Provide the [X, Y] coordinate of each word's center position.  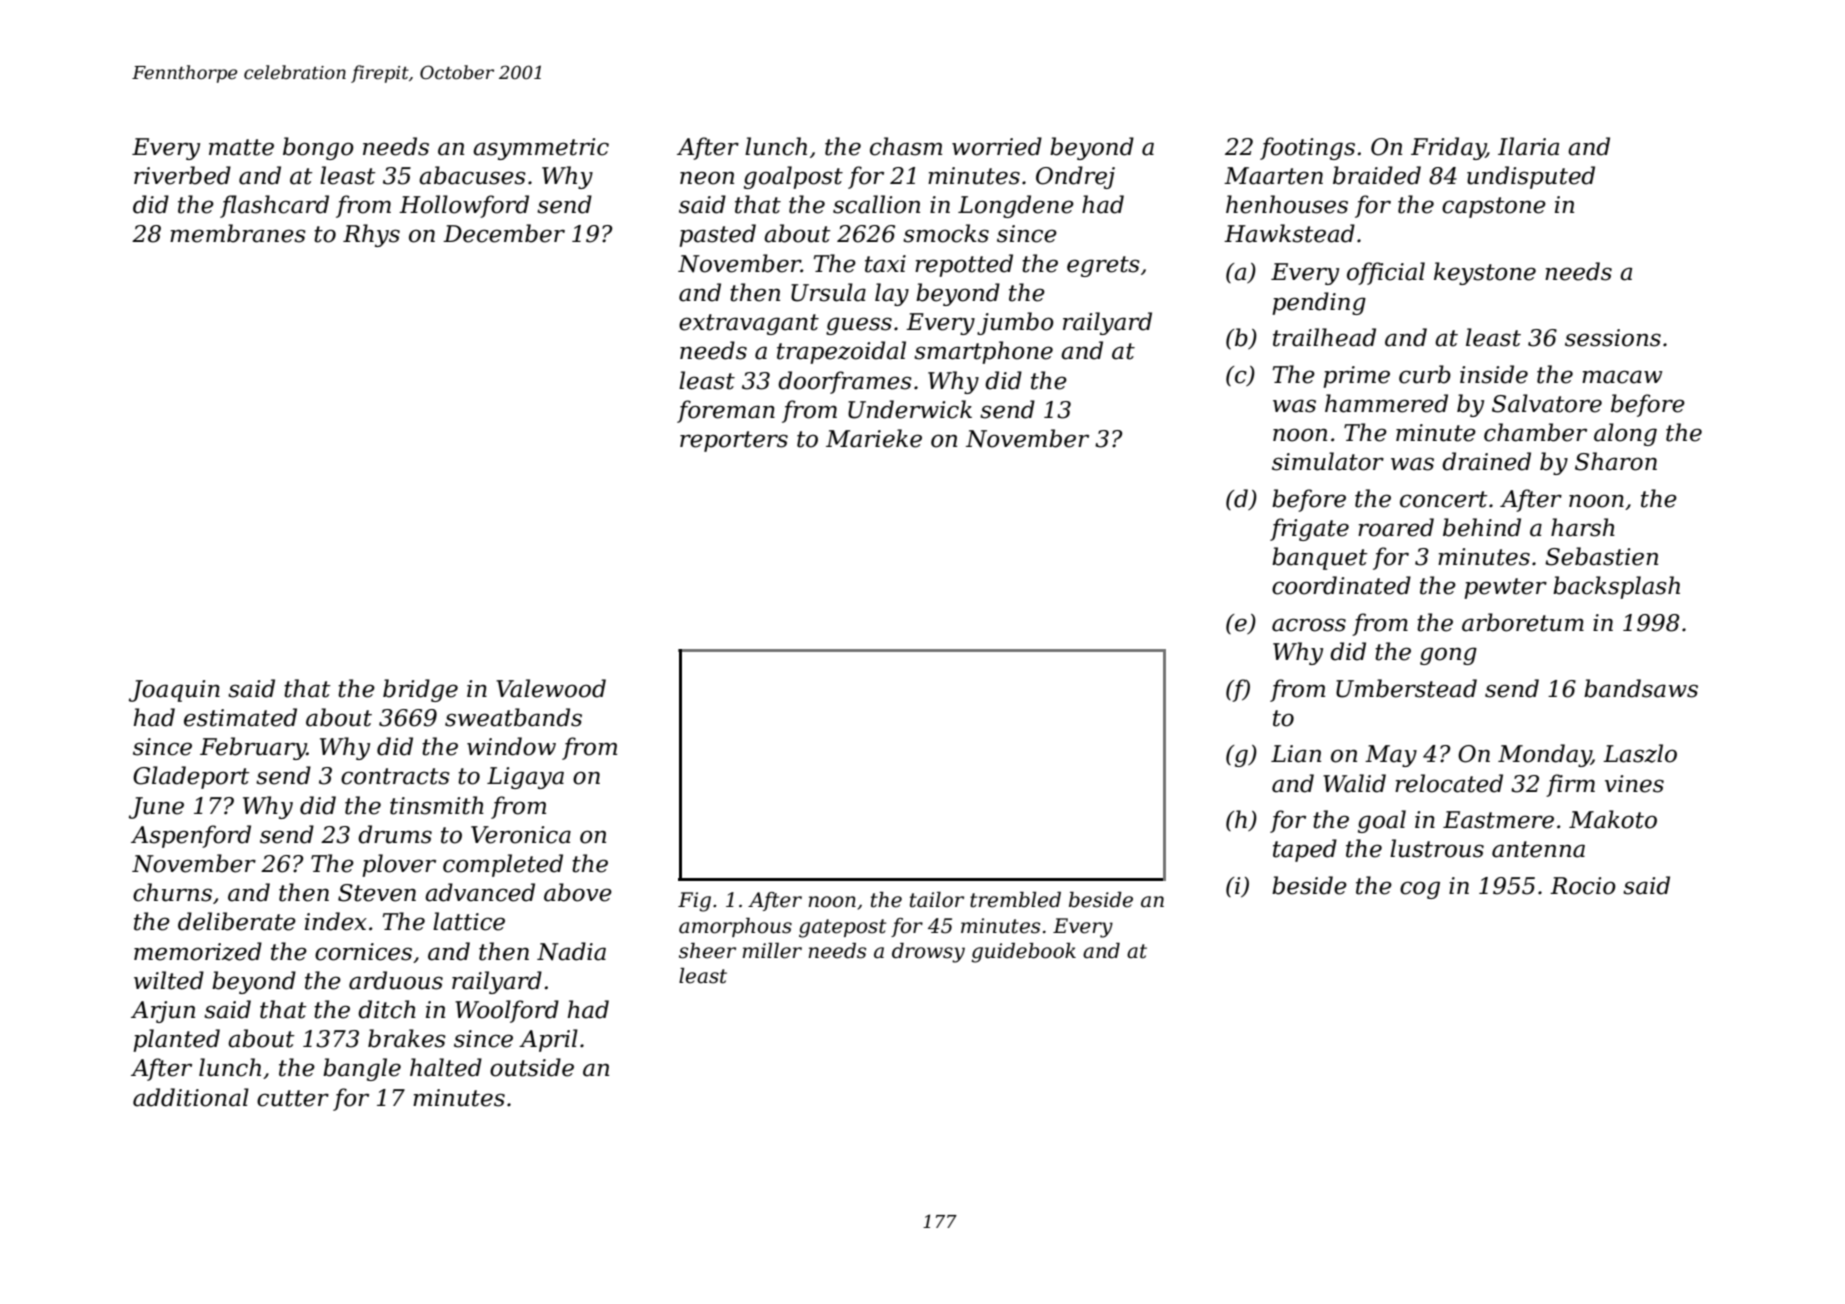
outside [532, 1067]
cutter [293, 1098]
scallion [876, 204]
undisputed [1531, 177]
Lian [1296, 754]
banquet [1320, 558]
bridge [420, 690]
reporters [734, 441]
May [1391, 756]
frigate [1309, 529]
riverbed [182, 175]
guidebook [1023, 953]
